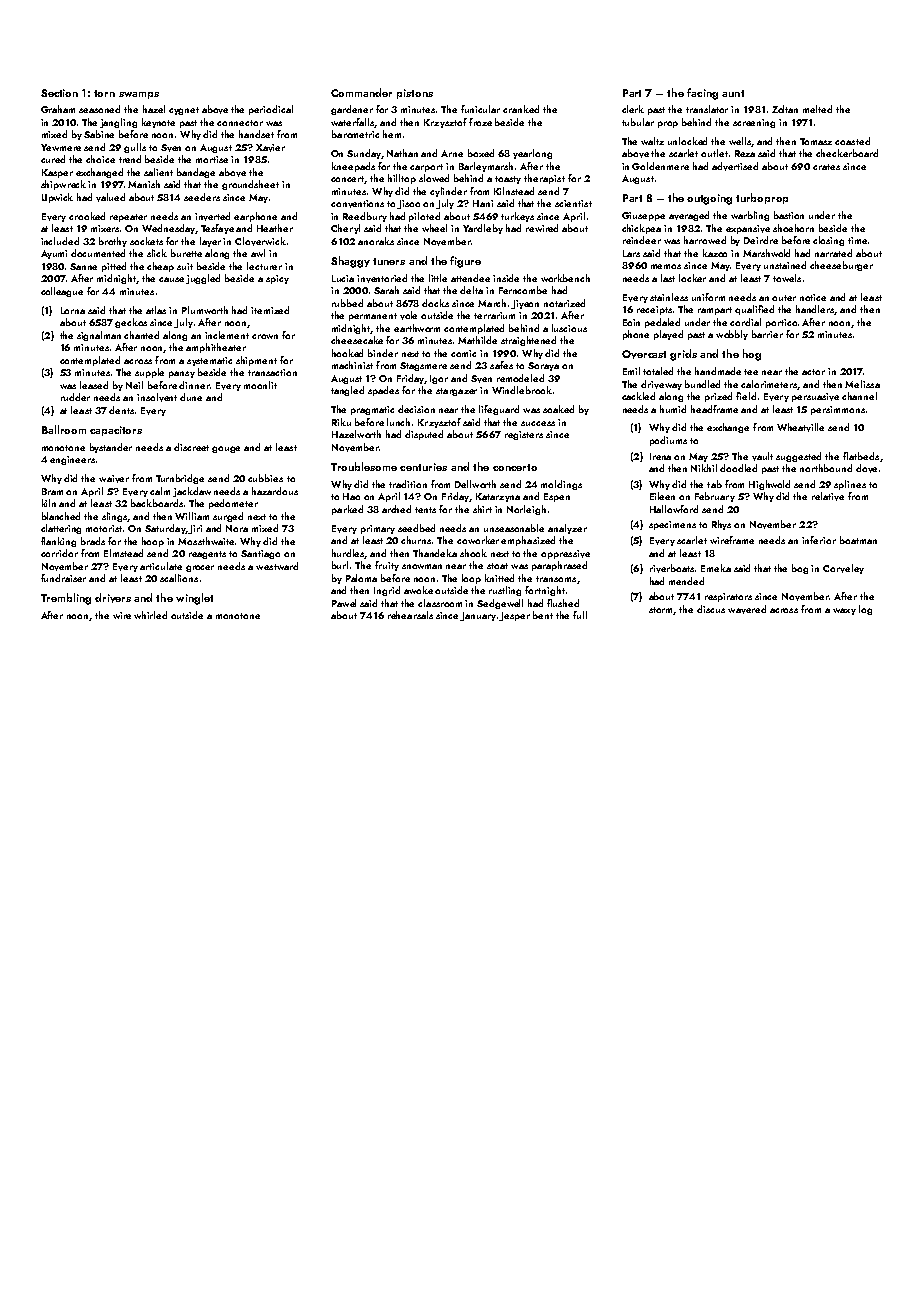  What do you see at coordinates (353, 123) in the screenshot?
I see `waterfalls` at bounding box center [353, 123].
